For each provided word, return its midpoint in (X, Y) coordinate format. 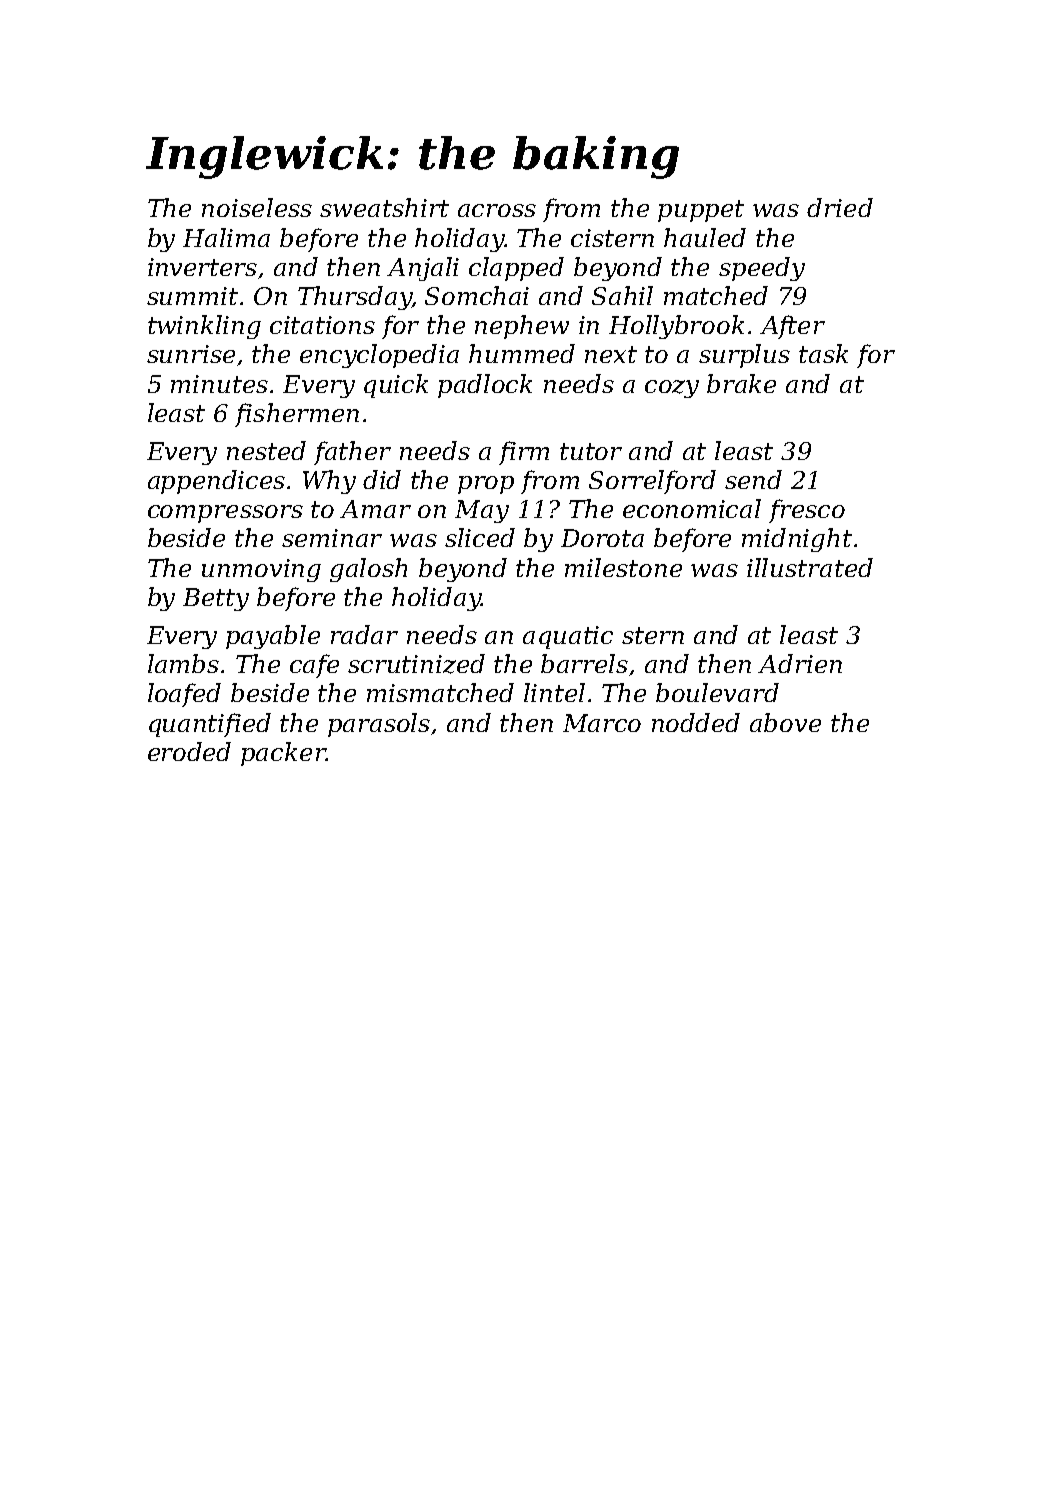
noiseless (257, 207)
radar (364, 634)
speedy (762, 269)
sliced (480, 537)
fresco (807, 511)
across (497, 210)
